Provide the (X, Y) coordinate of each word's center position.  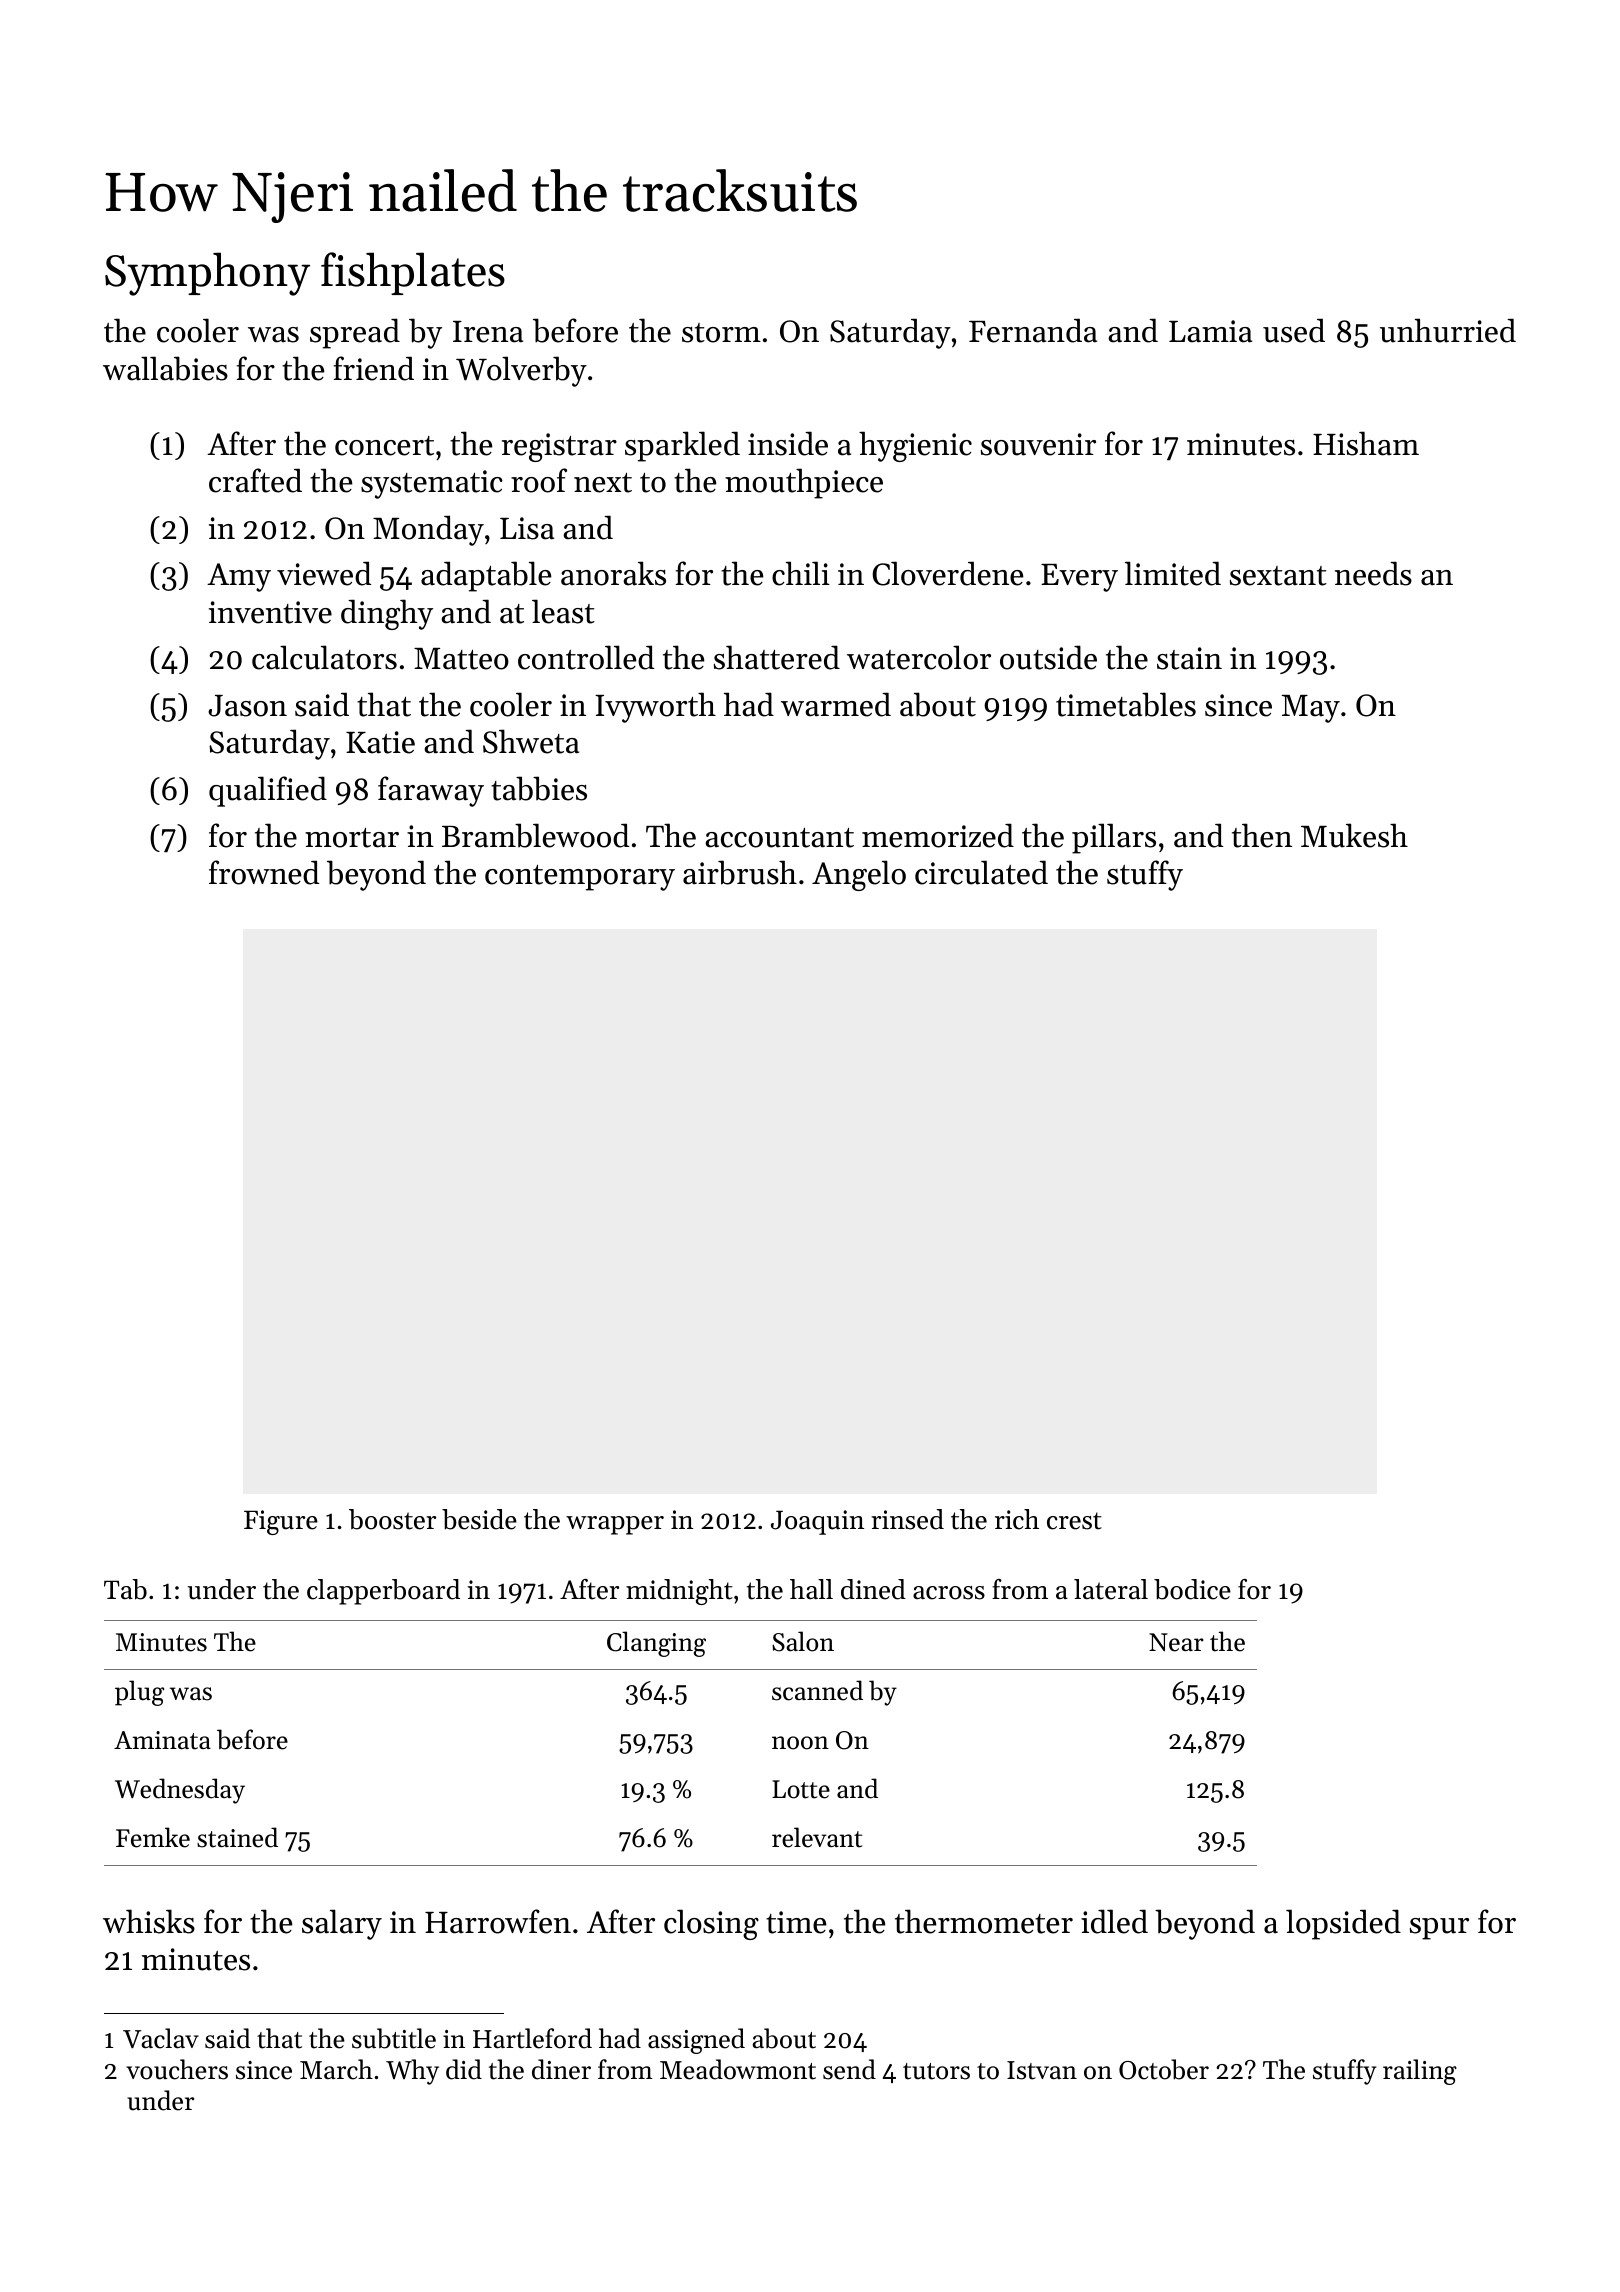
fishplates (413, 273)
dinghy (387, 614)
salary (342, 1924)
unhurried (1448, 330)
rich (1017, 1519)
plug (139, 1693)
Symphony (207, 274)
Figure (281, 1522)
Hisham (1366, 443)
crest (1074, 1521)
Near (1176, 1642)
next (603, 483)
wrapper (615, 1525)
